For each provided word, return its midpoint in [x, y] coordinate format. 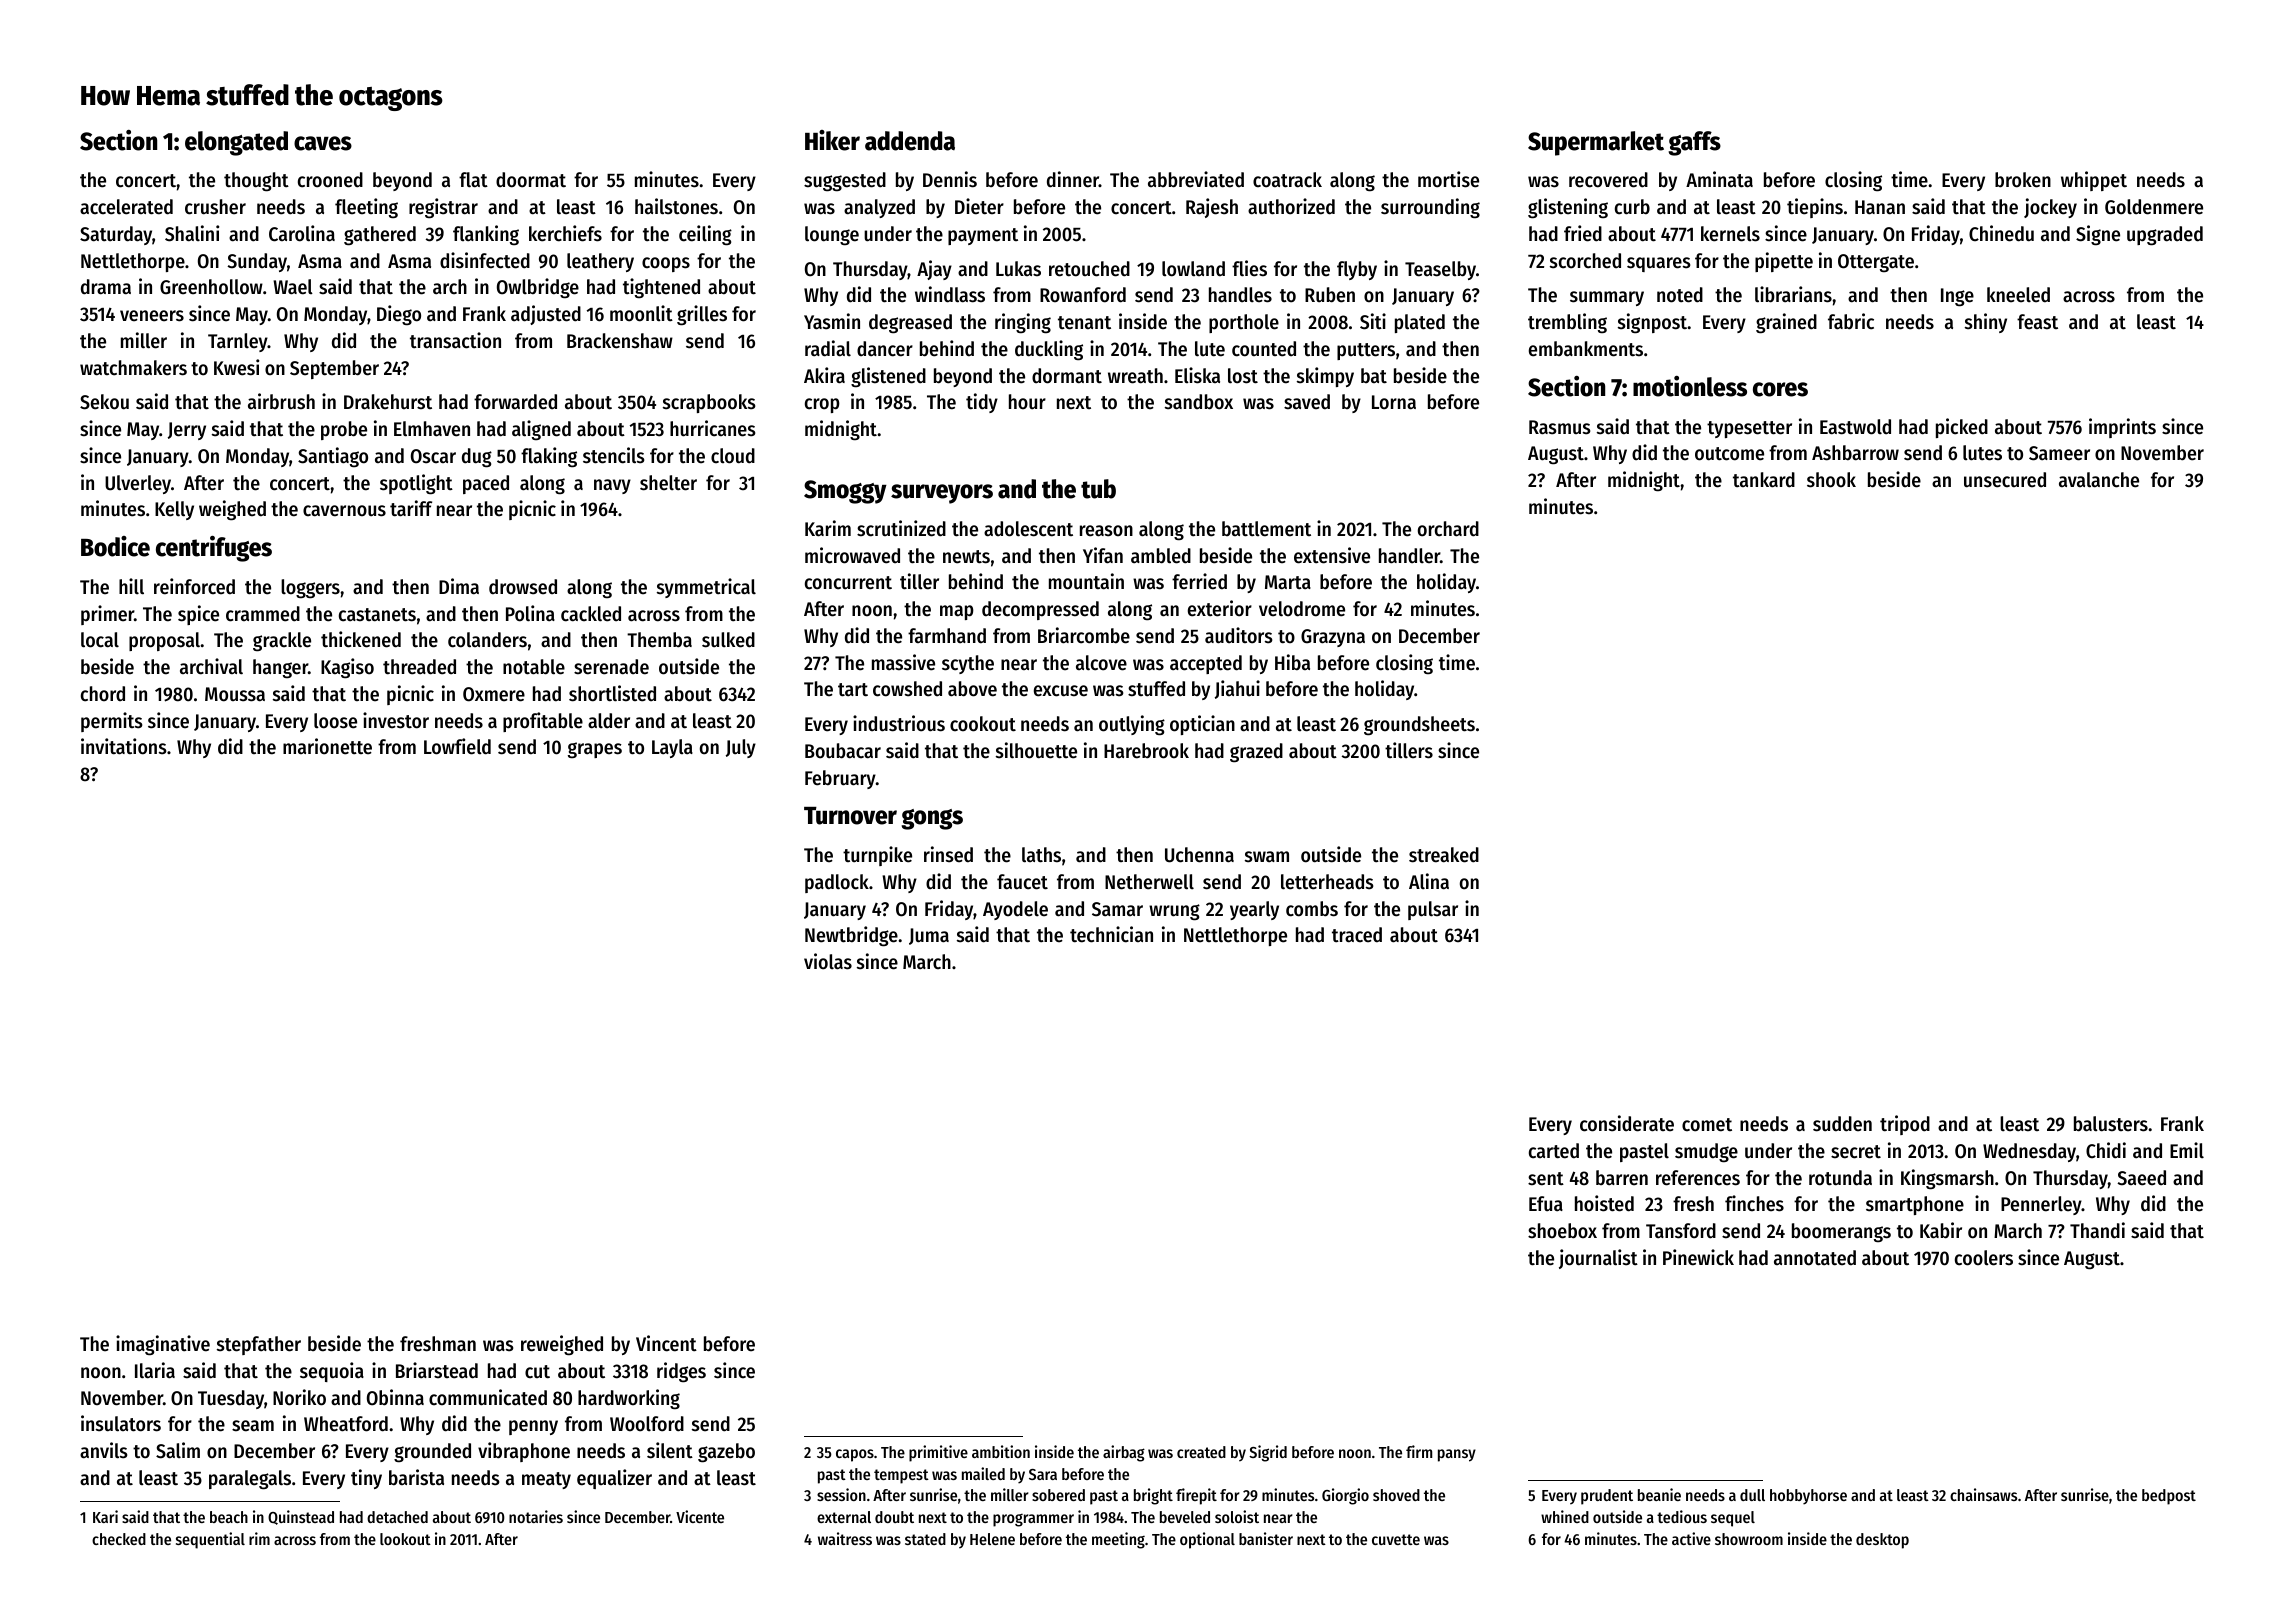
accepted [1206, 664]
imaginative [163, 1345]
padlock [837, 883]
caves [323, 143]
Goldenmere [2154, 207]
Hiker [832, 140]
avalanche [2099, 480]
